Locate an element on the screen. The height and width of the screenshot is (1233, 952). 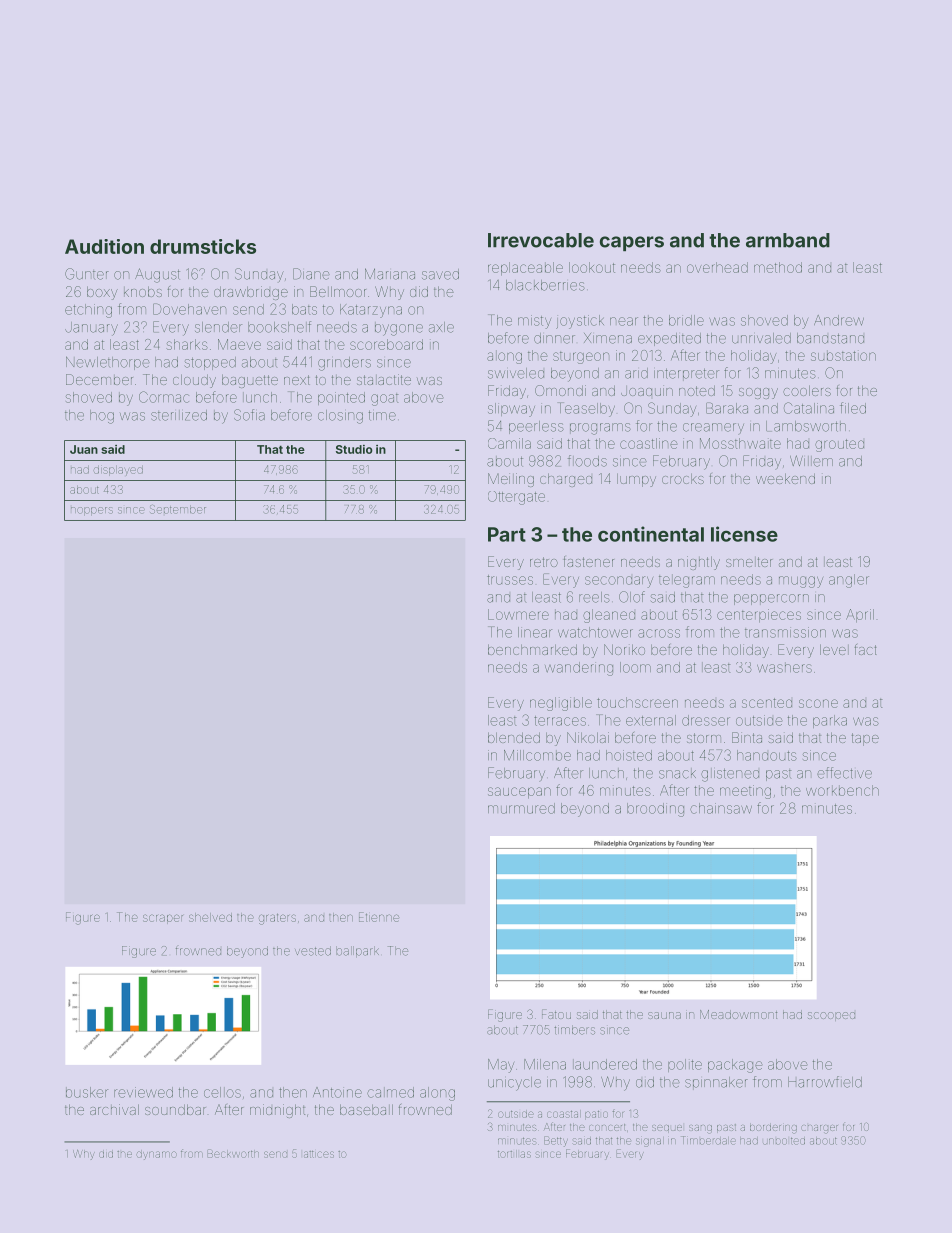
Mariana is located at coordinates (390, 274).
